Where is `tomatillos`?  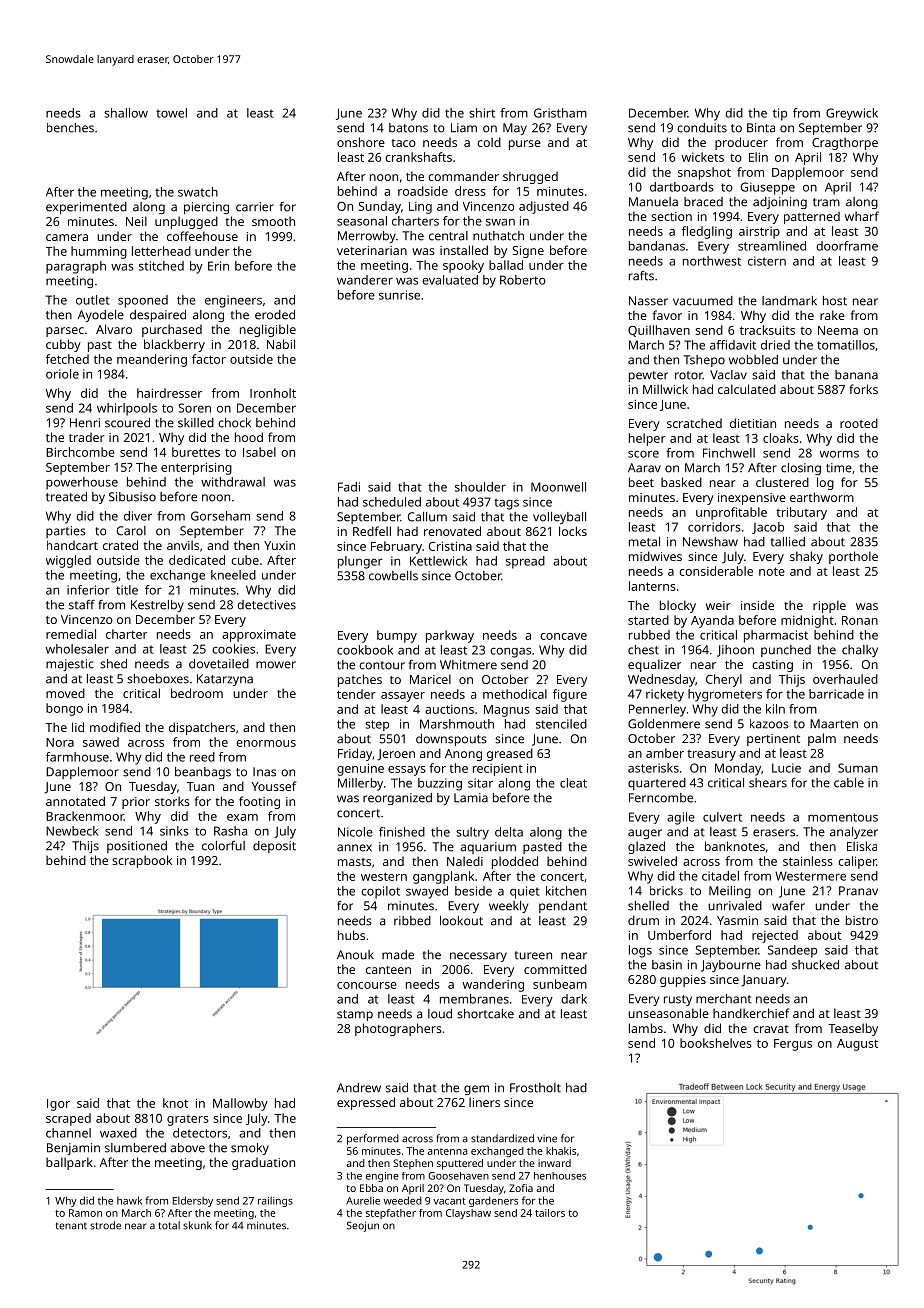
tomatillos is located at coordinates (846, 345).
